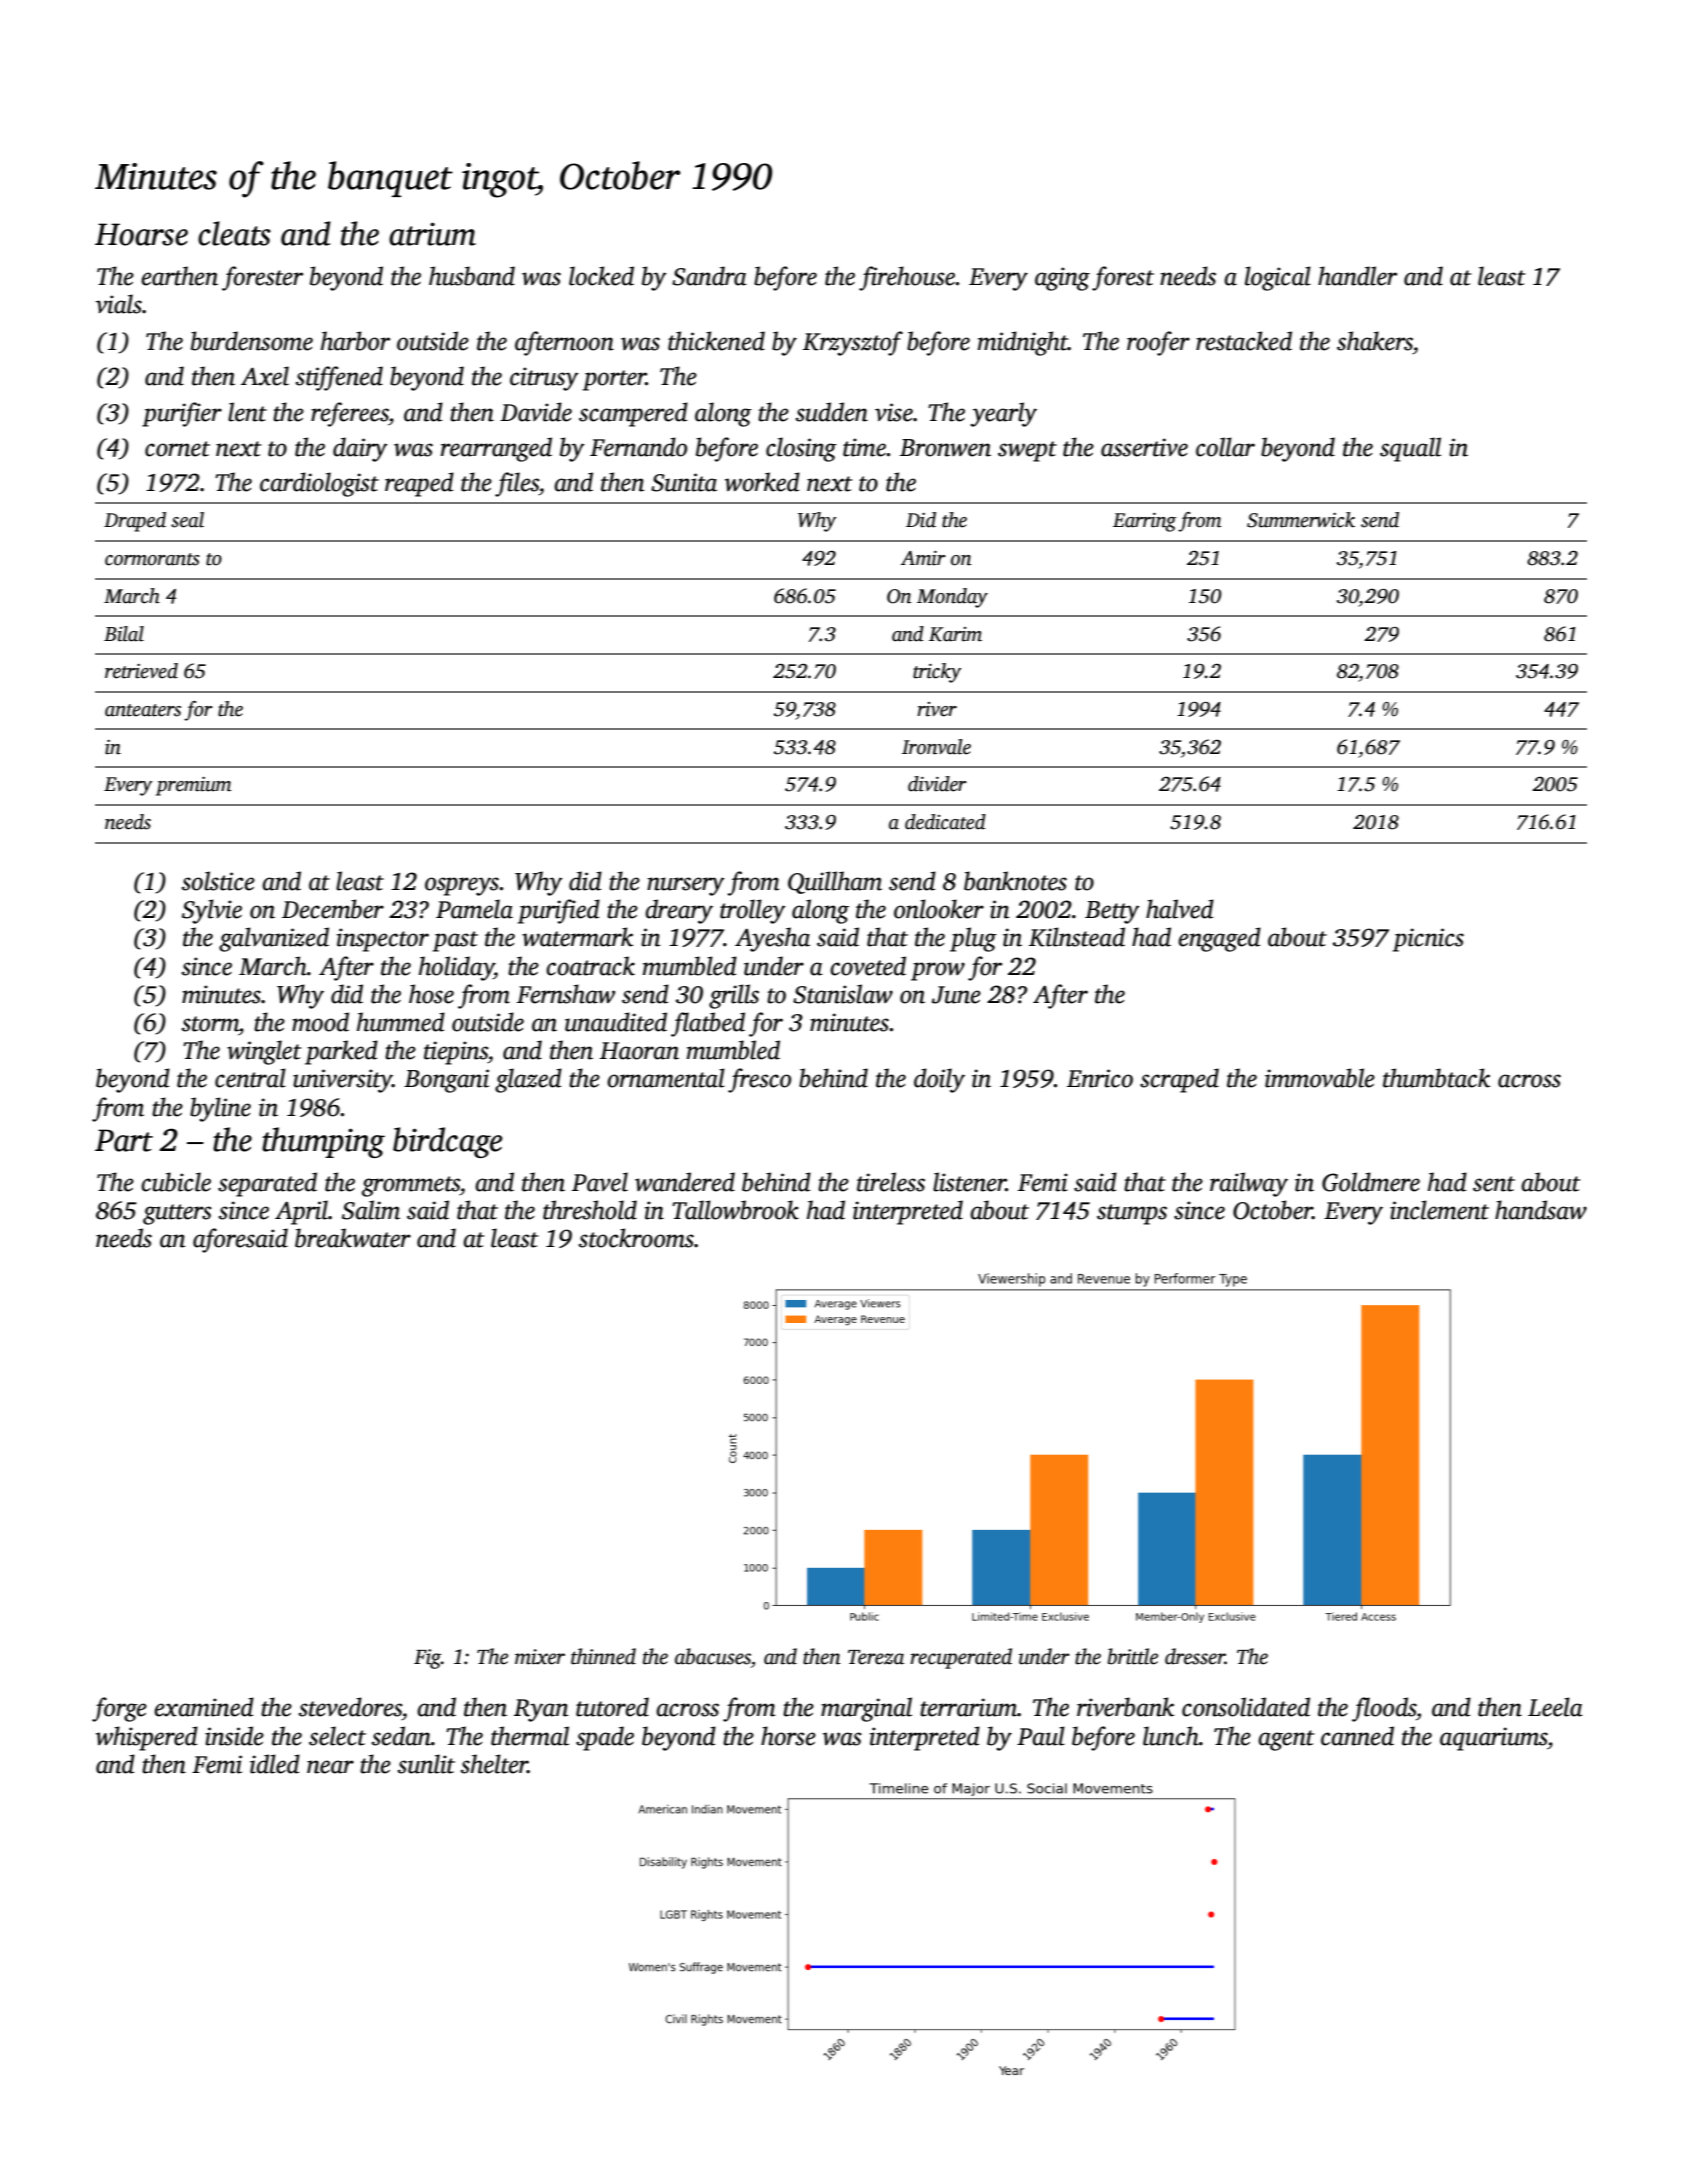 This screenshot has width=1683, height=2178. I want to click on nursery, so click(686, 886).
